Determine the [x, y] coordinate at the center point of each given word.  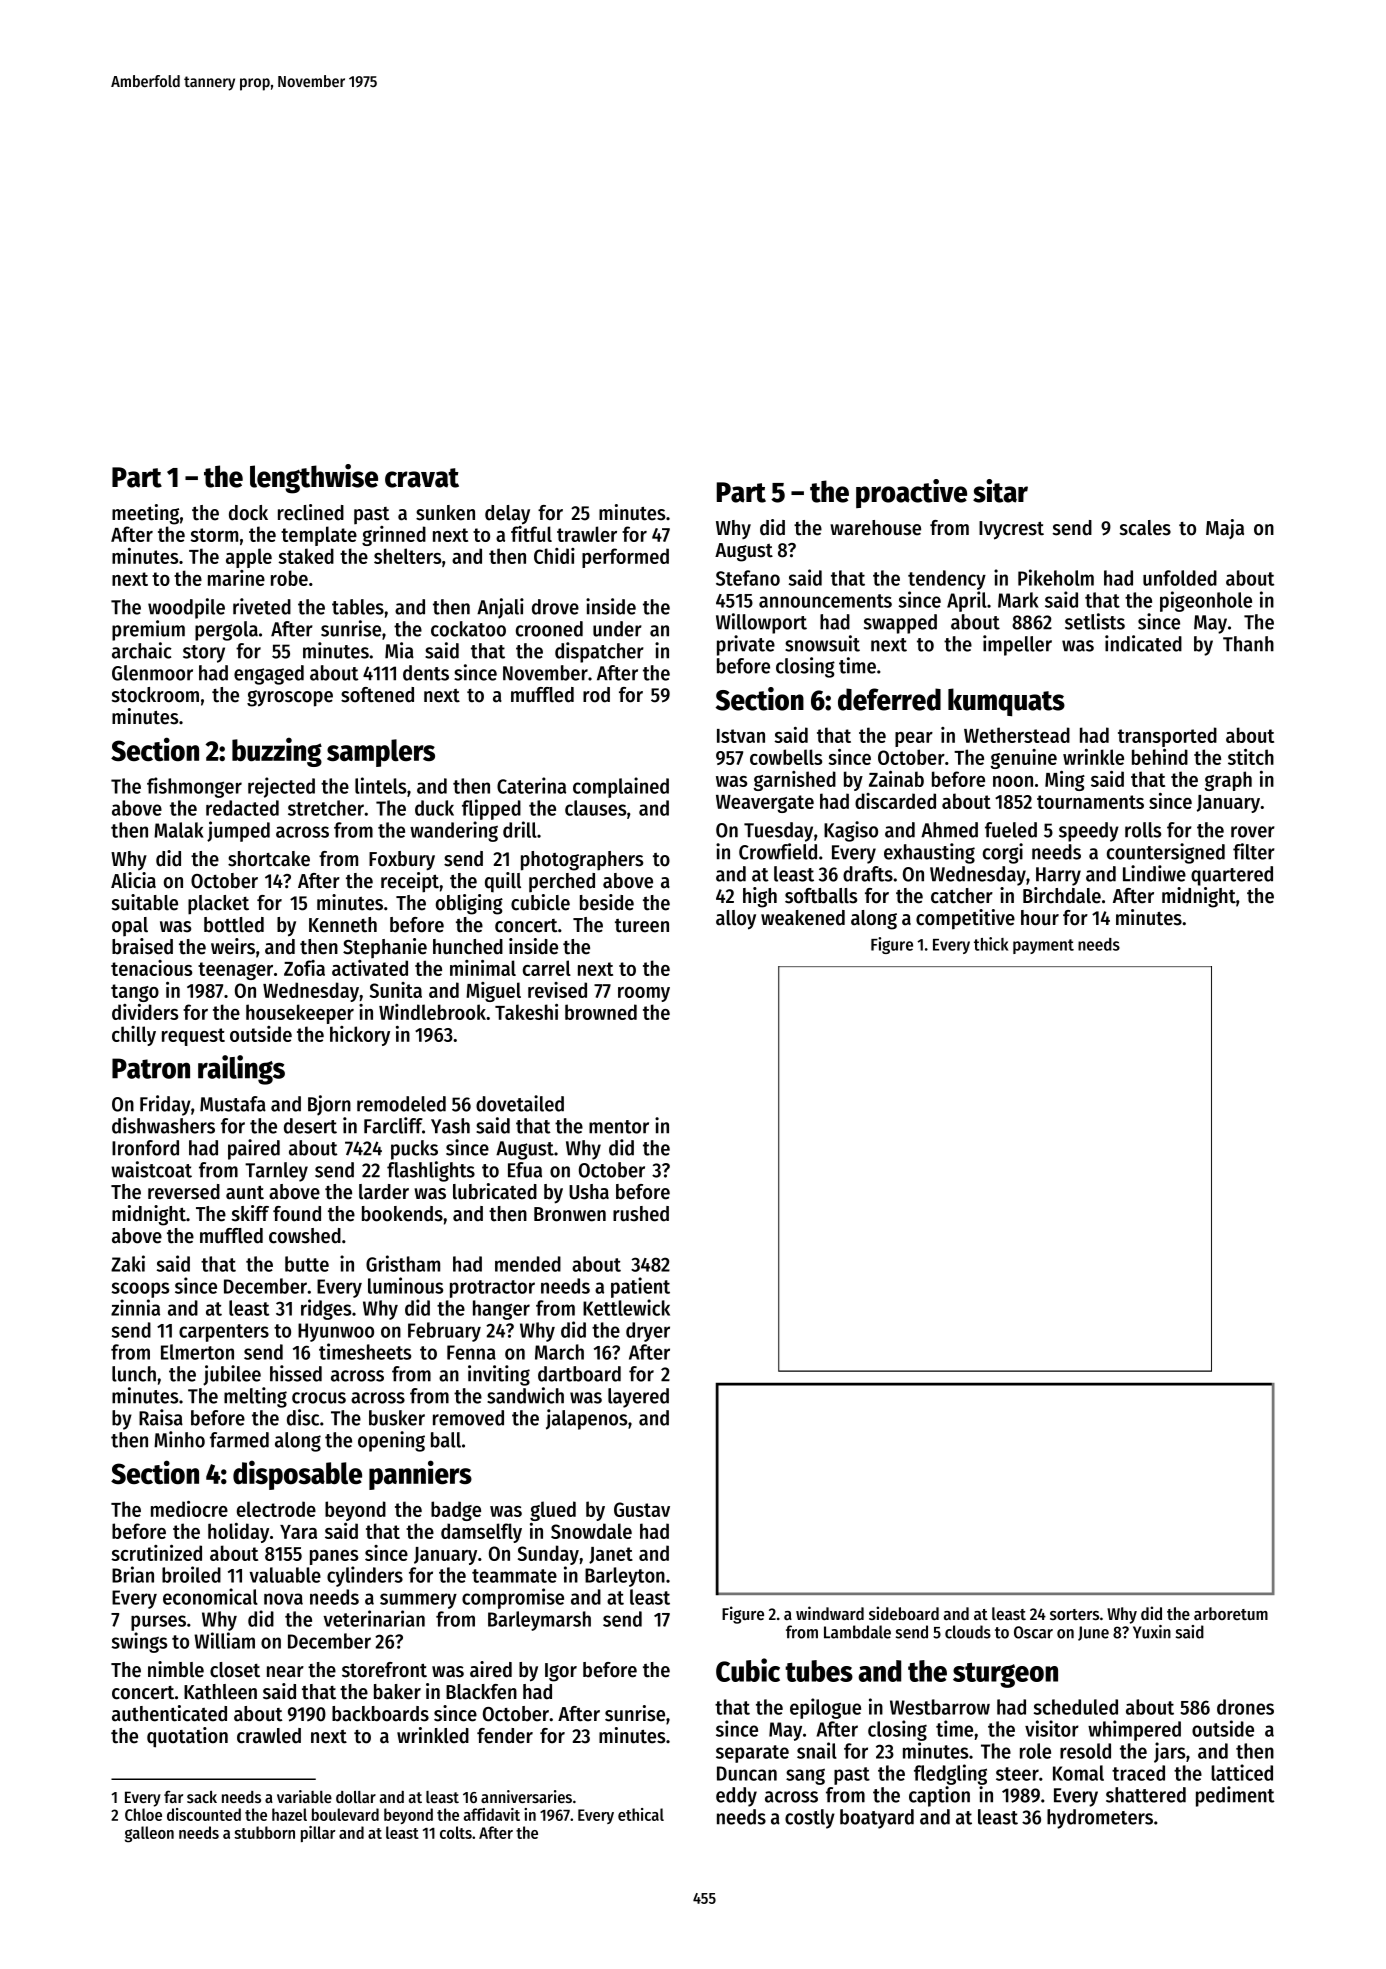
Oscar [1033, 1632]
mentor [619, 1127]
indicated [1143, 643]
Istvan [741, 736]
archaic [142, 650]
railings [241, 1070]
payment [1043, 946]
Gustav [642, 1509]
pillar [318, 1834]
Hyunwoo [336, 1332]
